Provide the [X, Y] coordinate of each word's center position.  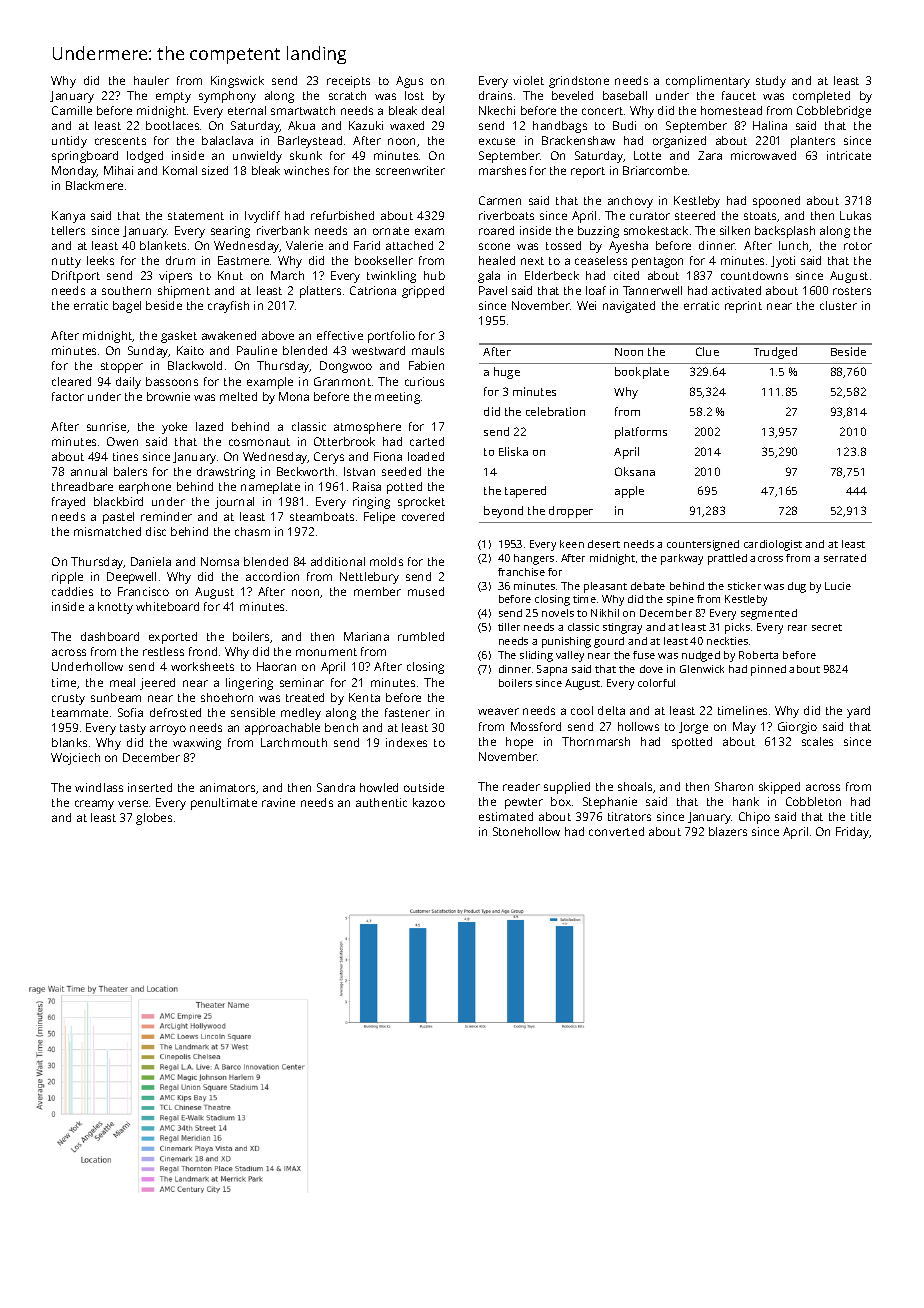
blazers [728, 831]
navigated [629, 307]
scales [817, 741]
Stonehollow [526, 831]
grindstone [579, 82]
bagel [127, 307]
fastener [407, 712]
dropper [571, 512]
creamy [94, 805]
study [771, 82]
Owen [122, 441]
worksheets [202, 666]
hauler [151, 80]
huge [507, 373]
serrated [845, 558]
